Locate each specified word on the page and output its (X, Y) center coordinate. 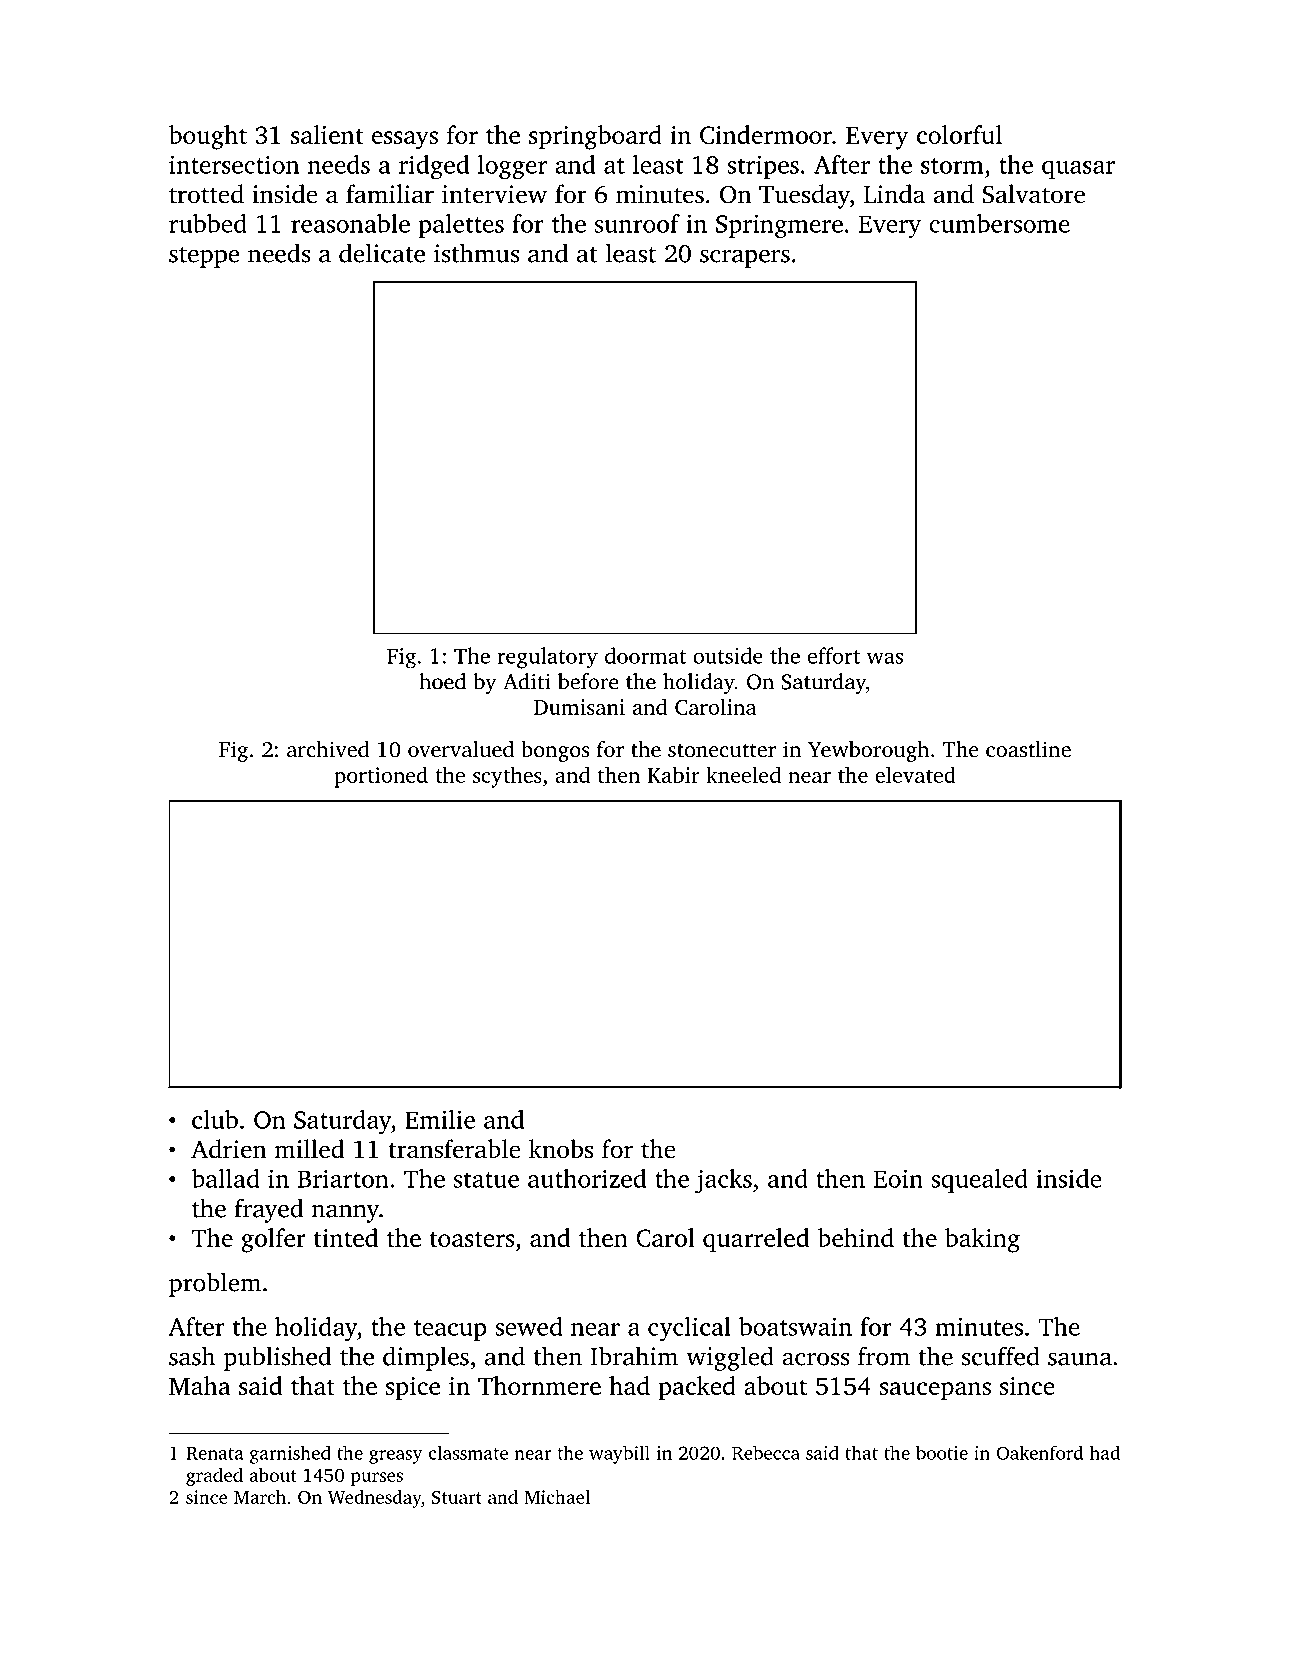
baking (982, 1240)
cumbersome (999, 223)
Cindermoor (766, 134)
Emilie (440, 1119)
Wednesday (374, 1499)
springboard (595, 137)
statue (486, 1180)
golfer (273, 1240)
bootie (942, 1452)
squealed (979, 1181)
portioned (381, 777)
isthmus (476, 253)
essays (405, 140)
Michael (557, 1497)
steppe (204, 257)
